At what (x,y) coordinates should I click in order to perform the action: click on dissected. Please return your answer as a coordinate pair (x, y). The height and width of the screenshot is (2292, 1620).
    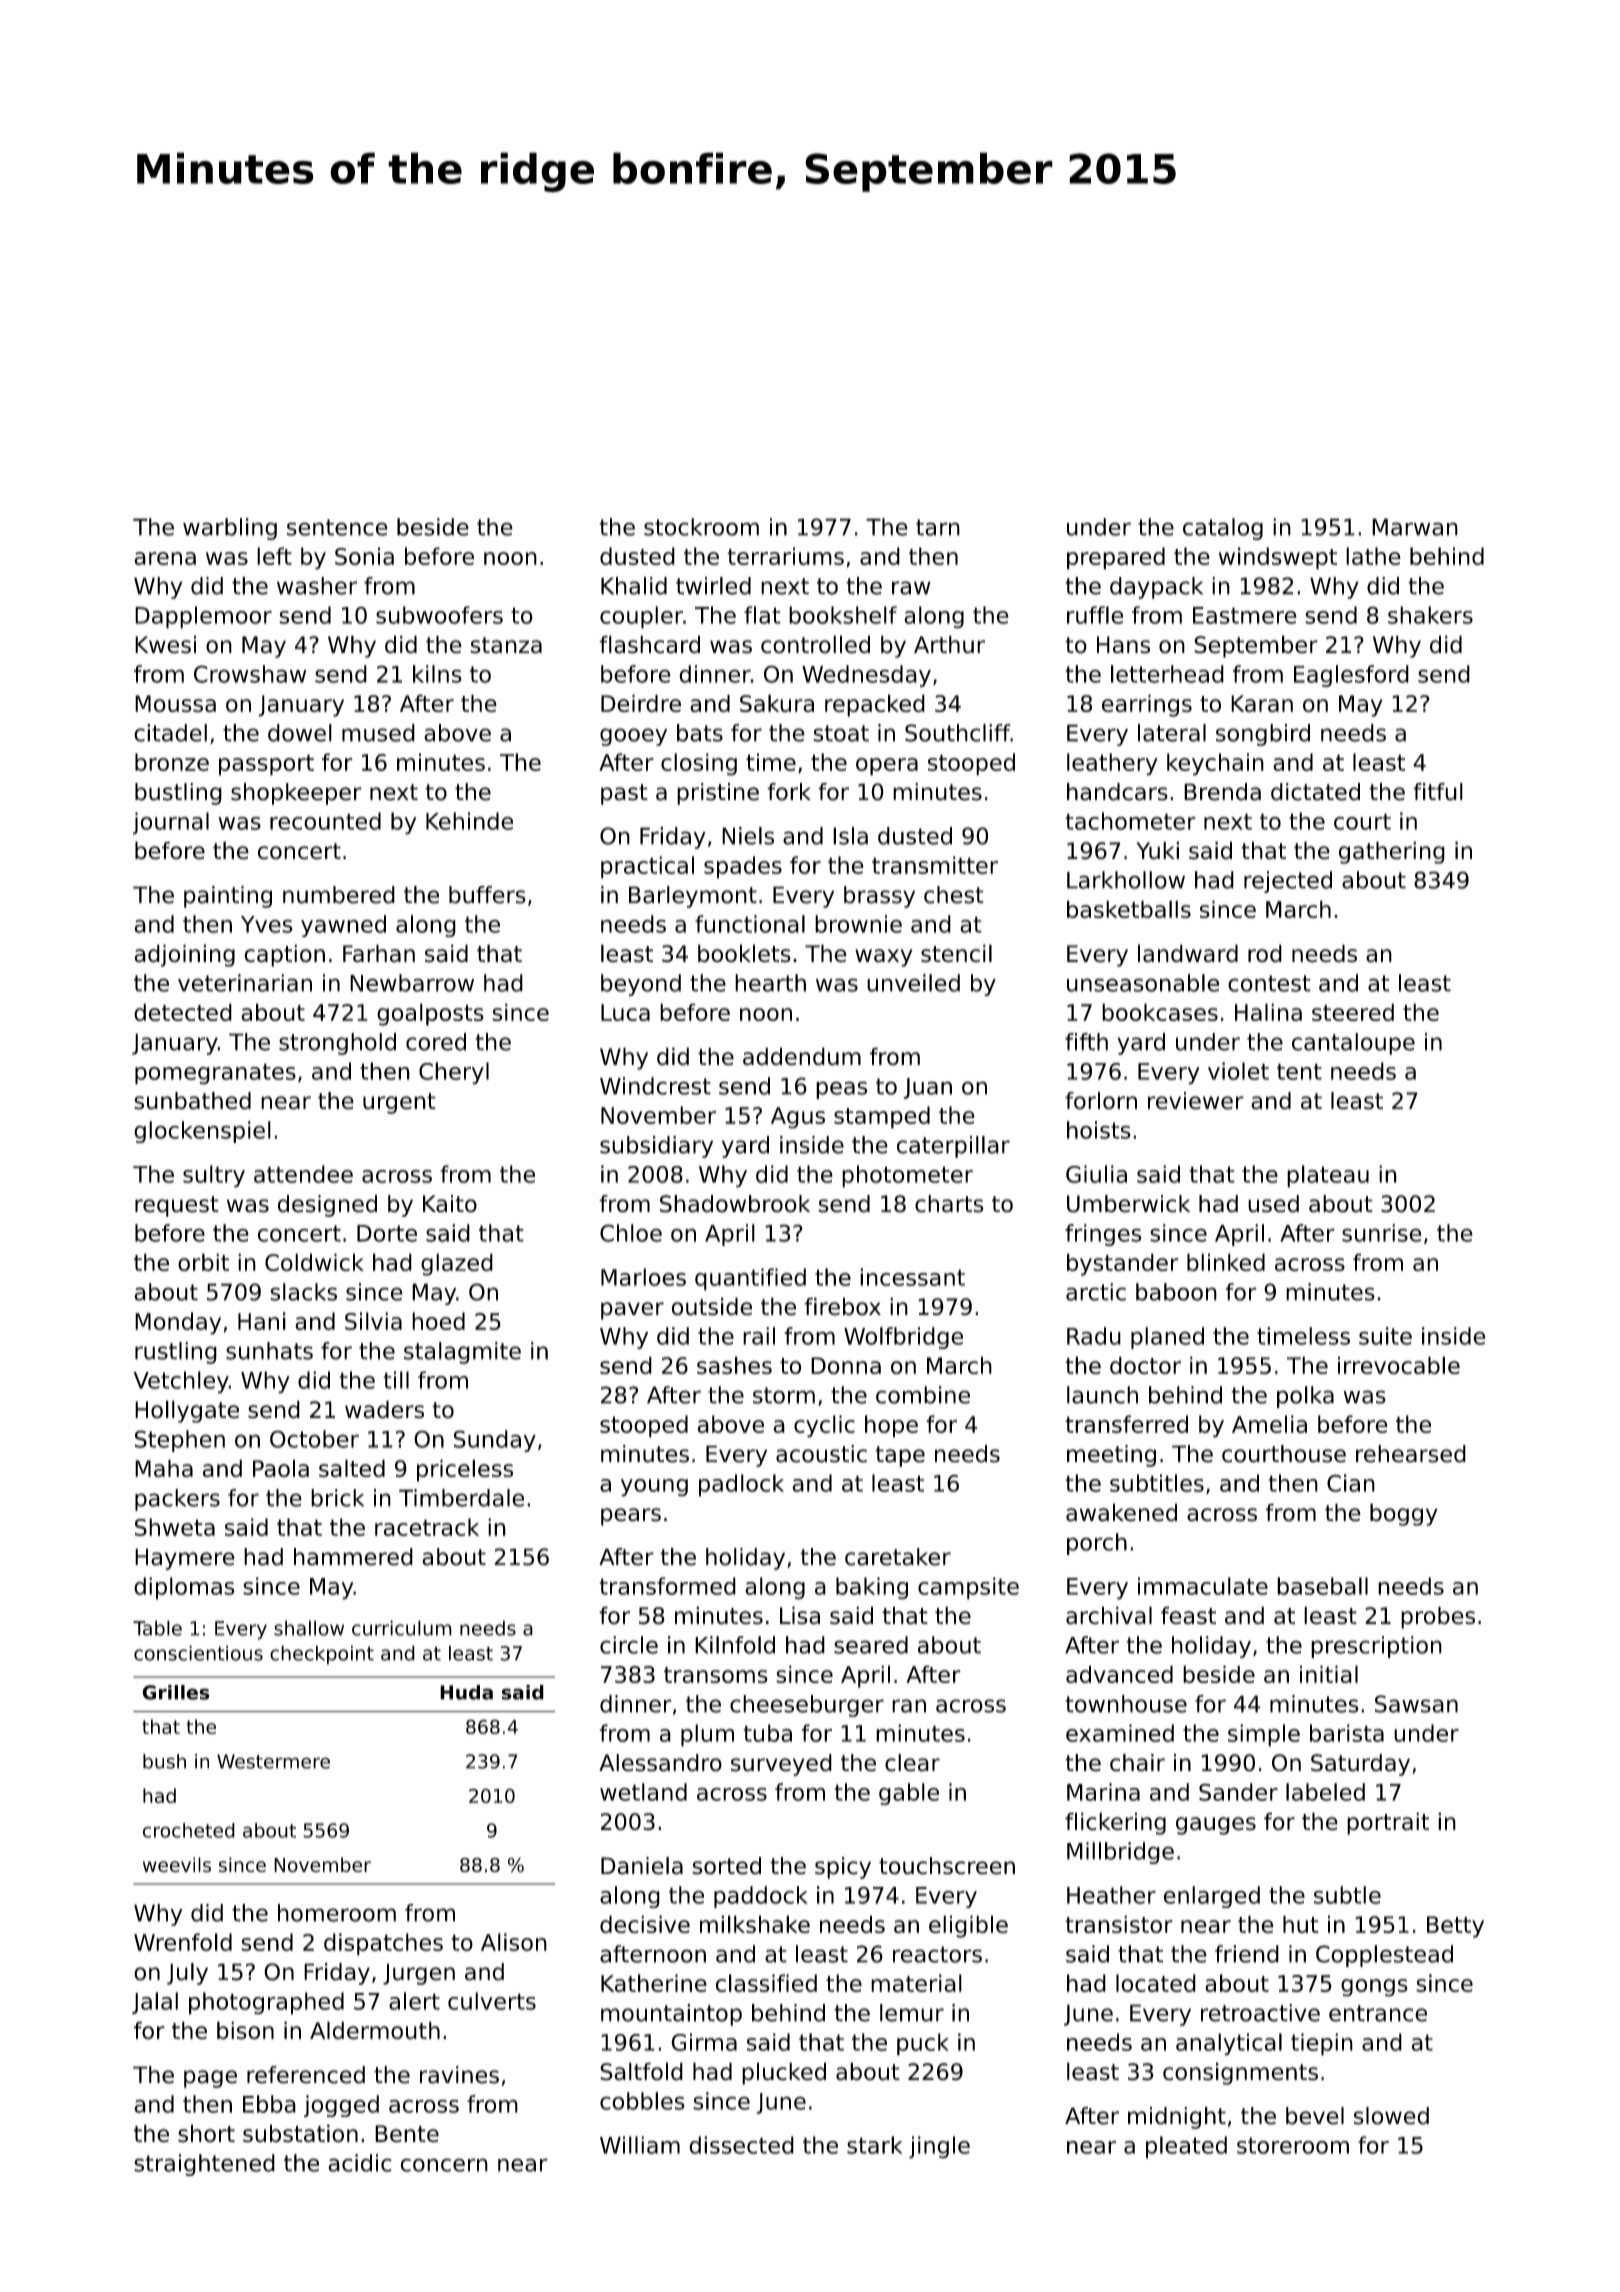
    Looking at the image, I should click on (741, 2145).
